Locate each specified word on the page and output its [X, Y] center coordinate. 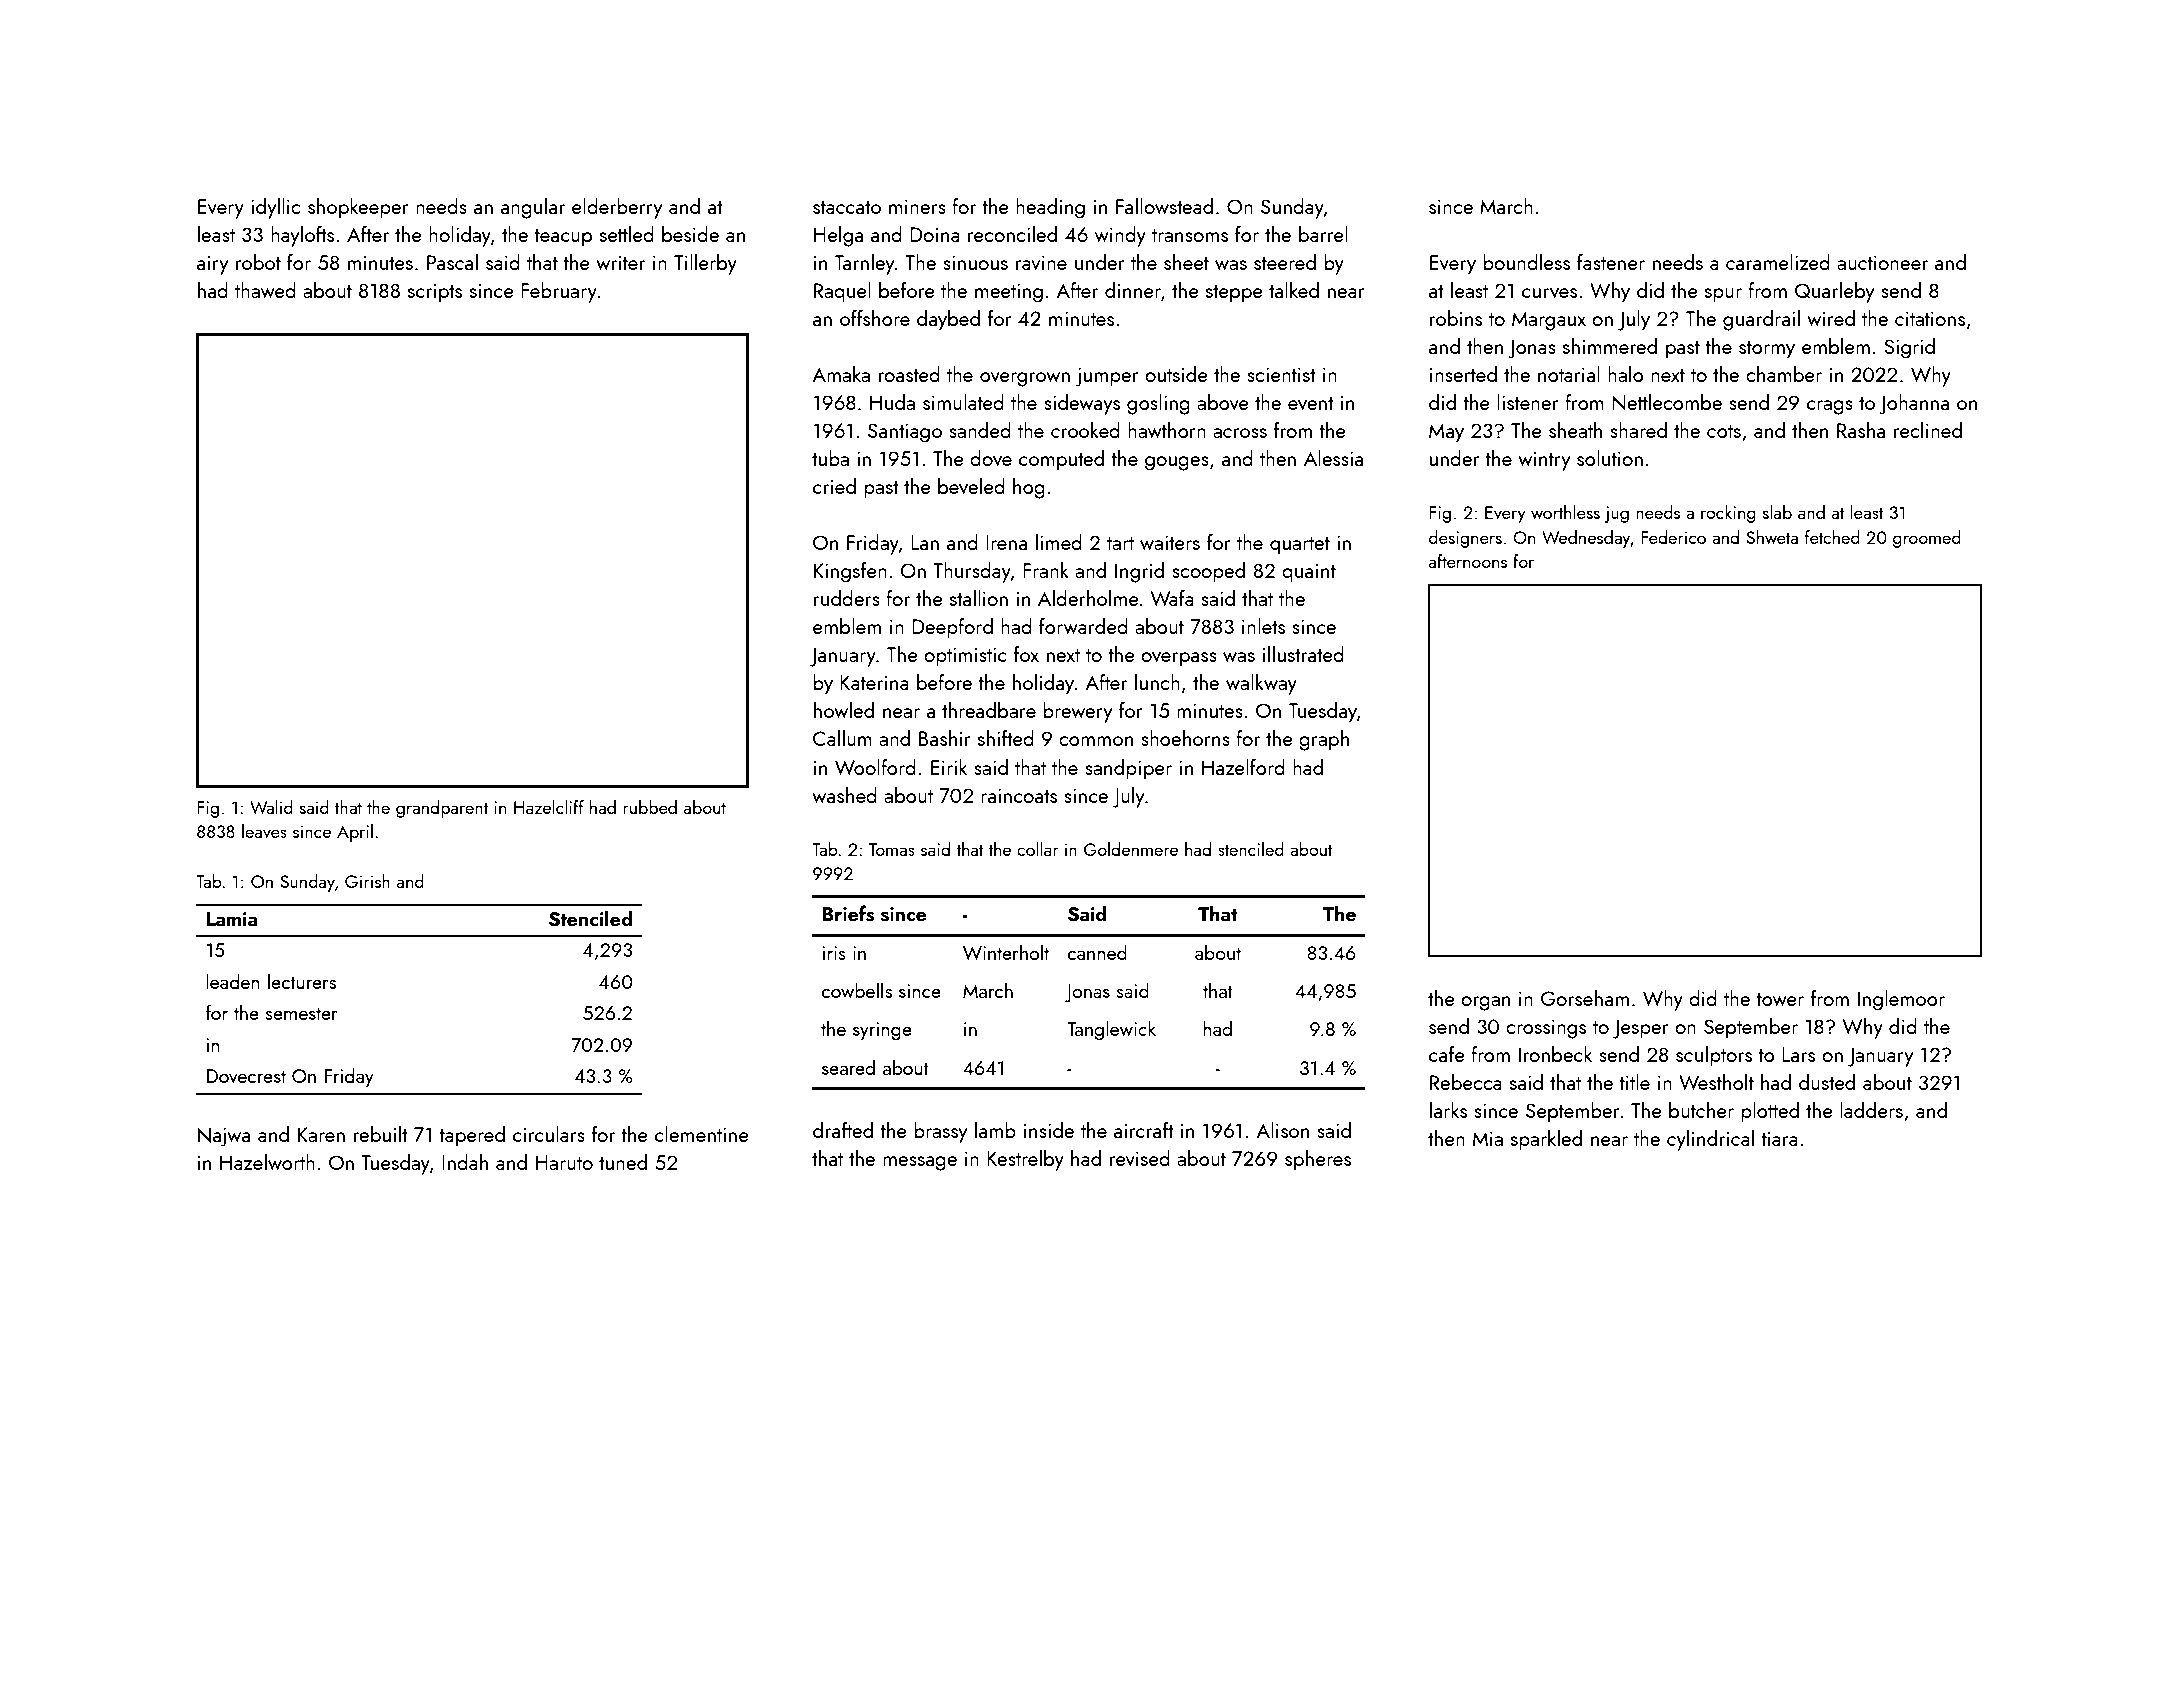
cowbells [857, 990]
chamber [1784, 374]
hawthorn [1167, 430]
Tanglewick [1111, 1030]
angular [533, 208]
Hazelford [1243, 767]
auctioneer [1882, 262]
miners [917, 206]
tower [1780, 999]
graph [1324, 740]
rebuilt [381, 1134]
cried [834, 486]
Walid [271, 807]
